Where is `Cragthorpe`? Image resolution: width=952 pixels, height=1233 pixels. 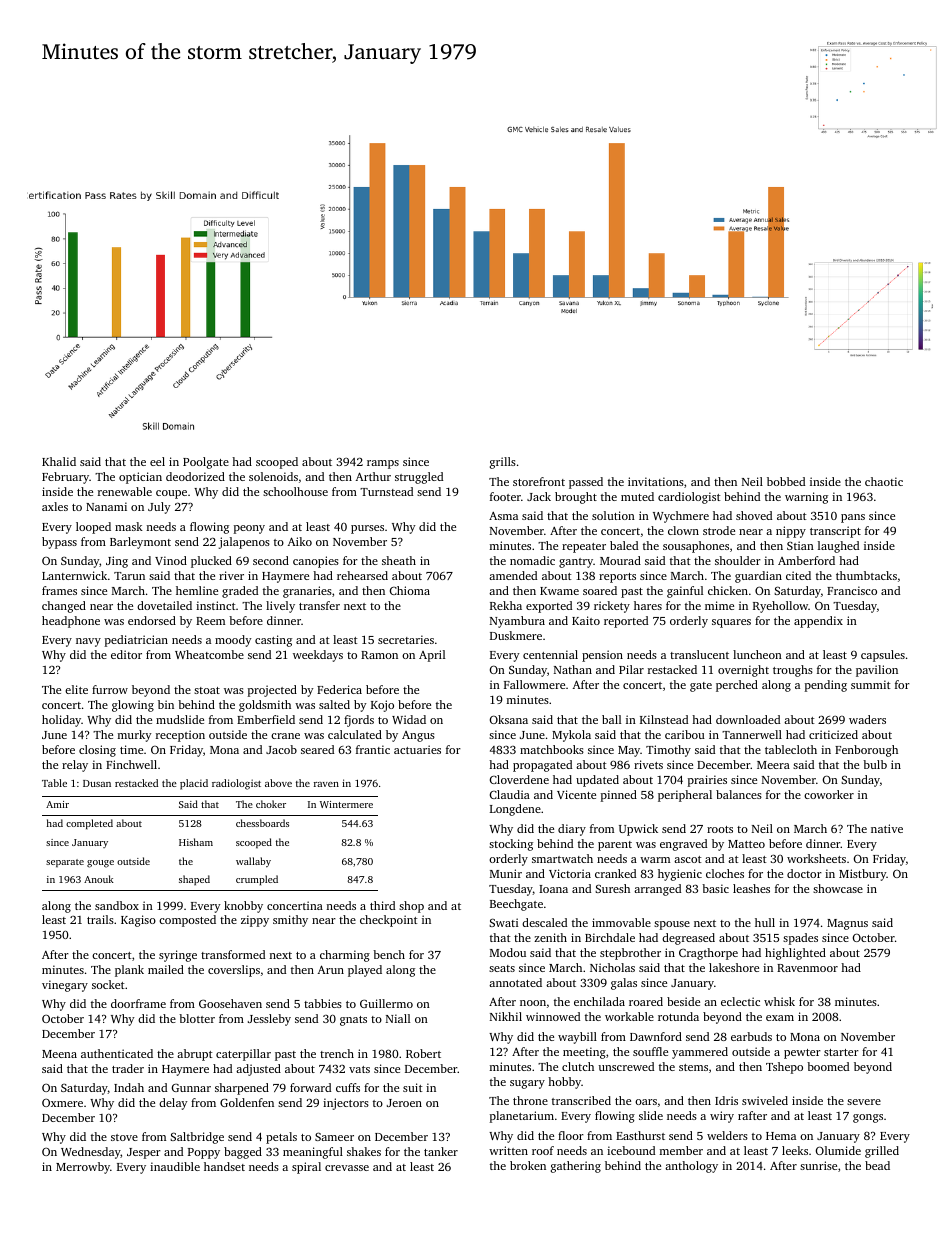
Cragthorpe is located at coordinates (708, 954).
